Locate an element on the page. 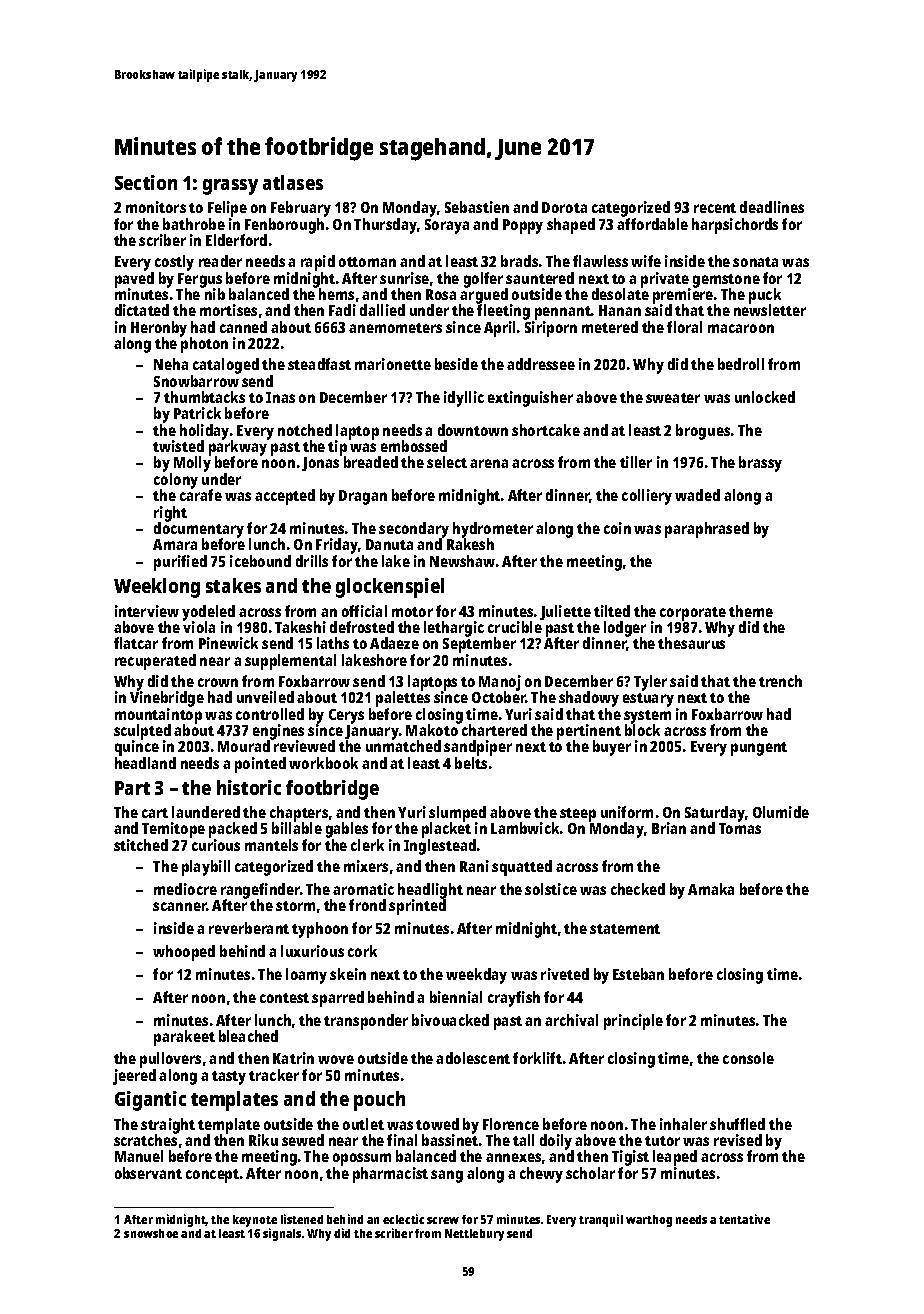 The width and height of the document is (924, 1314). private is located at coordinates (665, 280).
